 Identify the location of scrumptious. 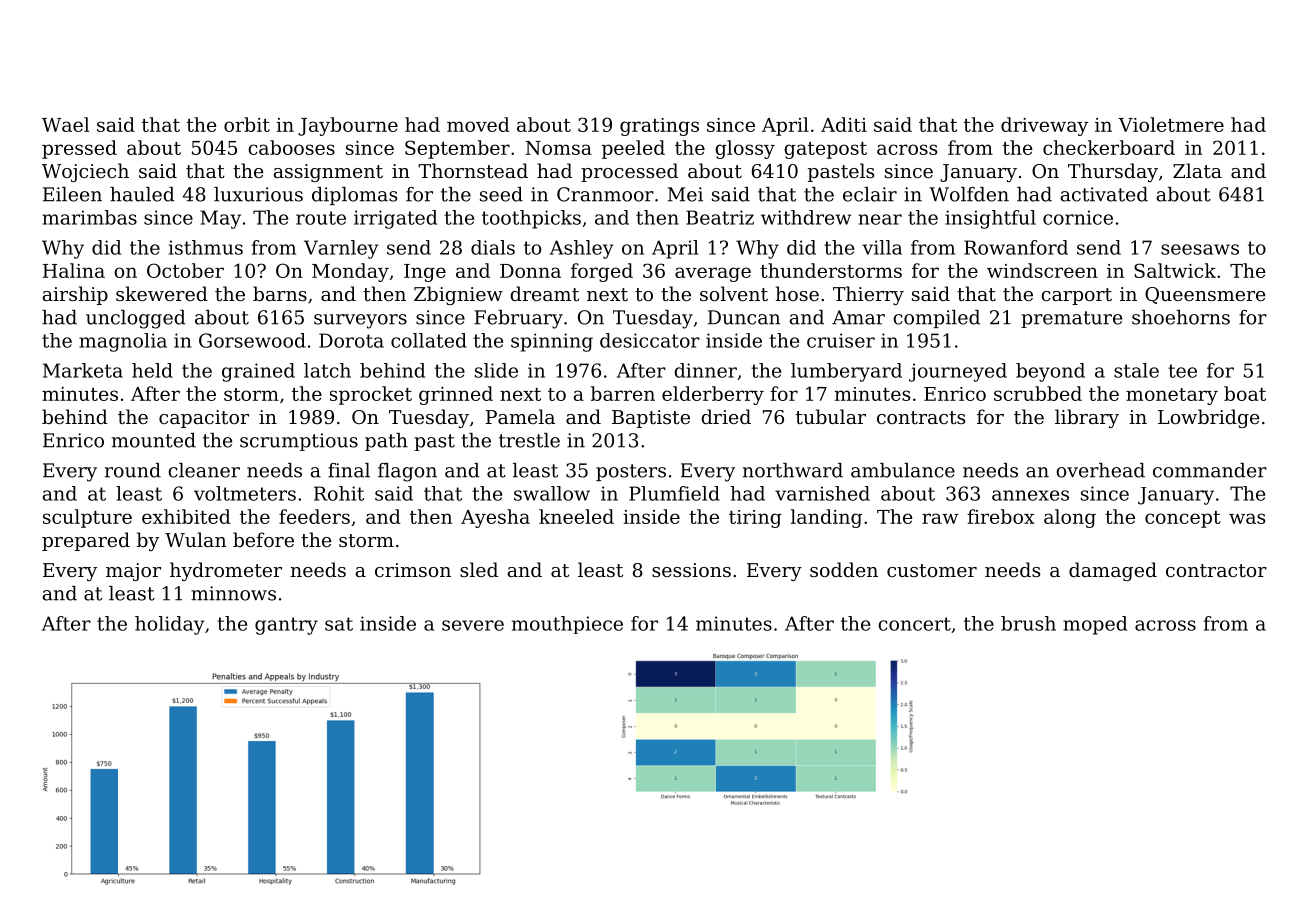
(299, 442).
